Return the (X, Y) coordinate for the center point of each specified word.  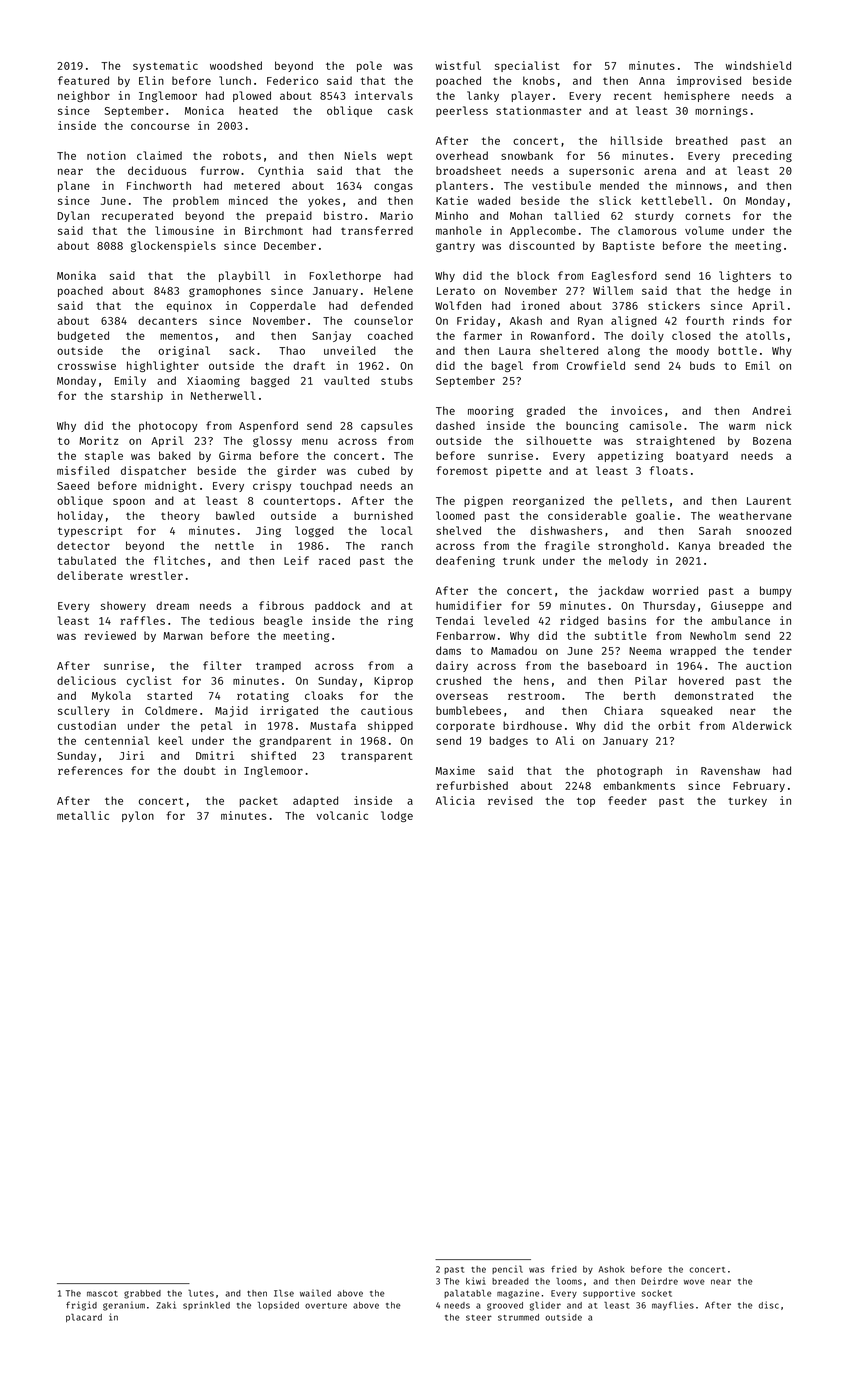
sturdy (654, 216)
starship (137, 396)
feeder (627, 800)
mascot (102, 1294)
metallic (83, 815)
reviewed (110, 635)
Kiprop (393, 681)
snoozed (768, 530)
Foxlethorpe (345, 276)
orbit (674, 725)
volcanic (342, 815)
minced (248, 200)
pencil (507, 1269)
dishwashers (566, 530)
